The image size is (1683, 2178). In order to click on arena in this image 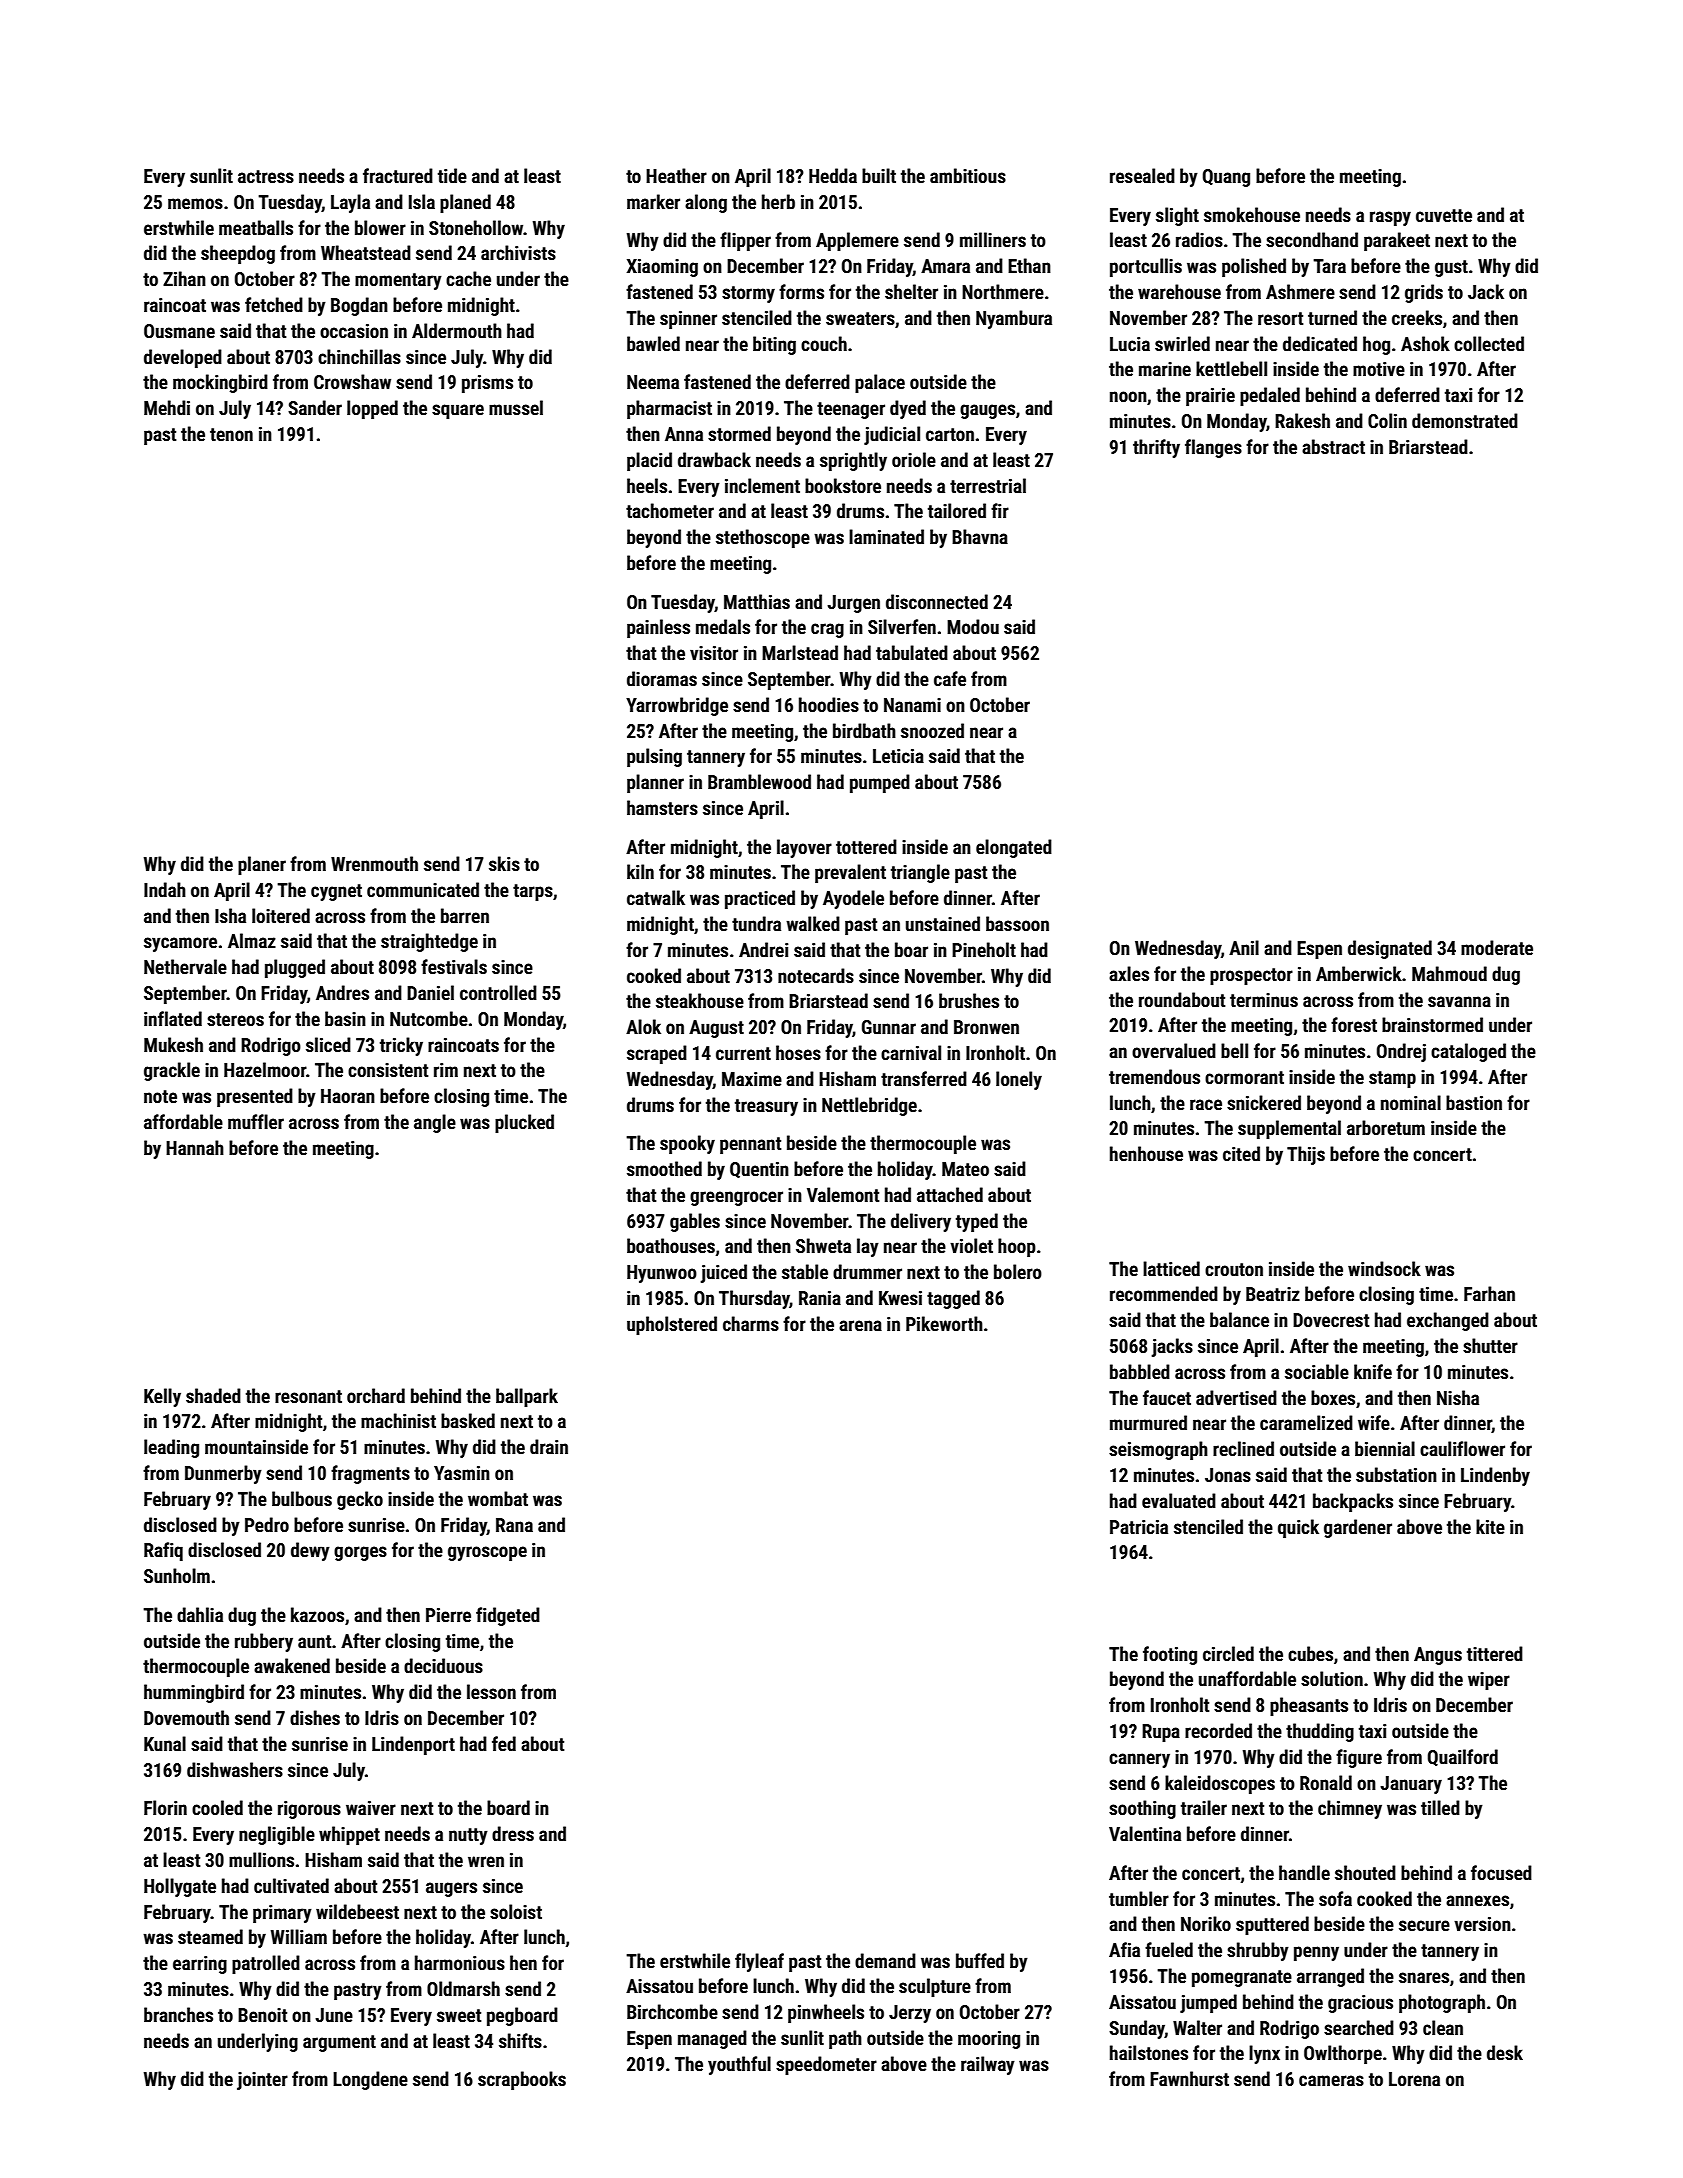, I will do `click(860, 1325)`.
